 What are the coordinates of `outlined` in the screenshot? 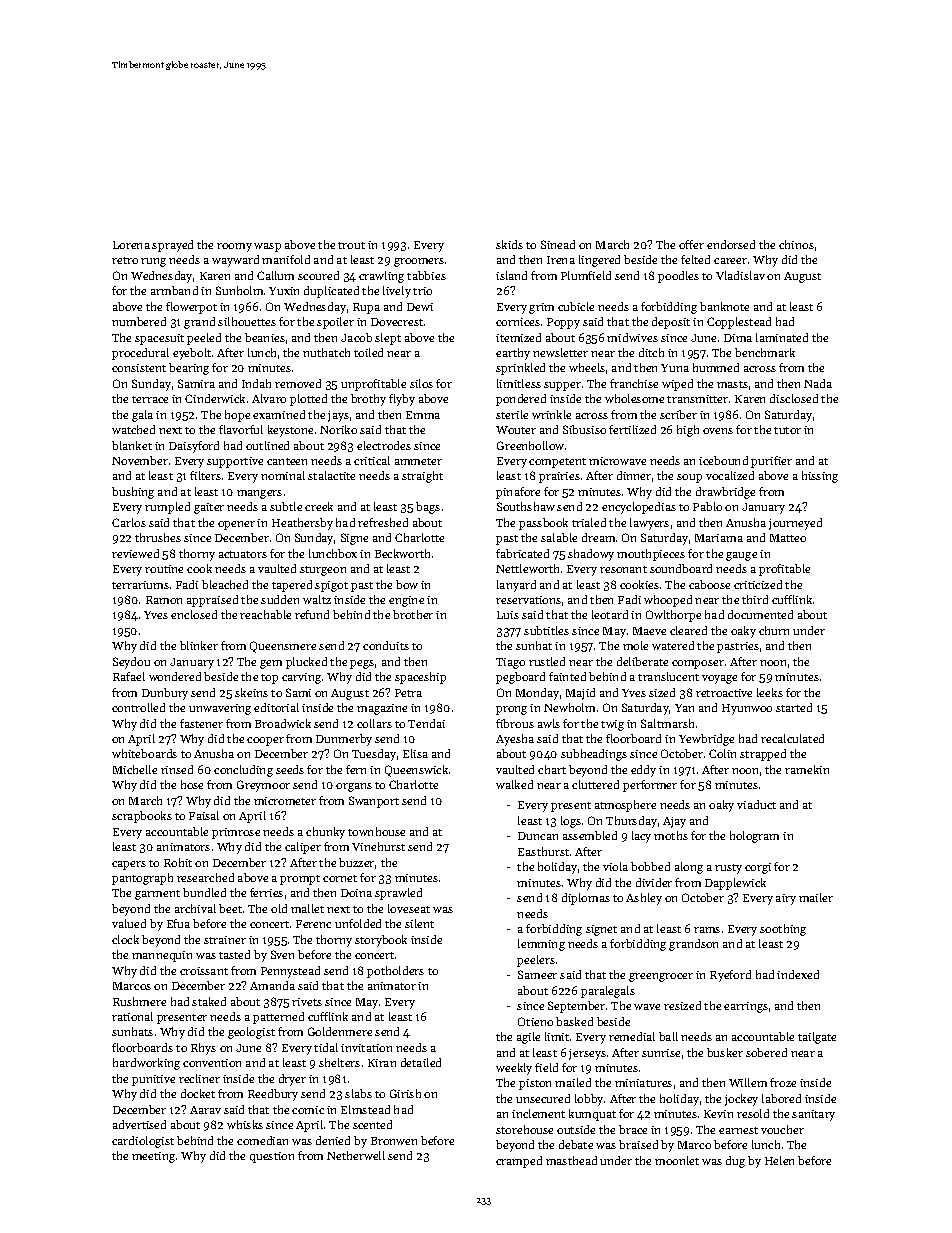 It's located at (267, 445).
